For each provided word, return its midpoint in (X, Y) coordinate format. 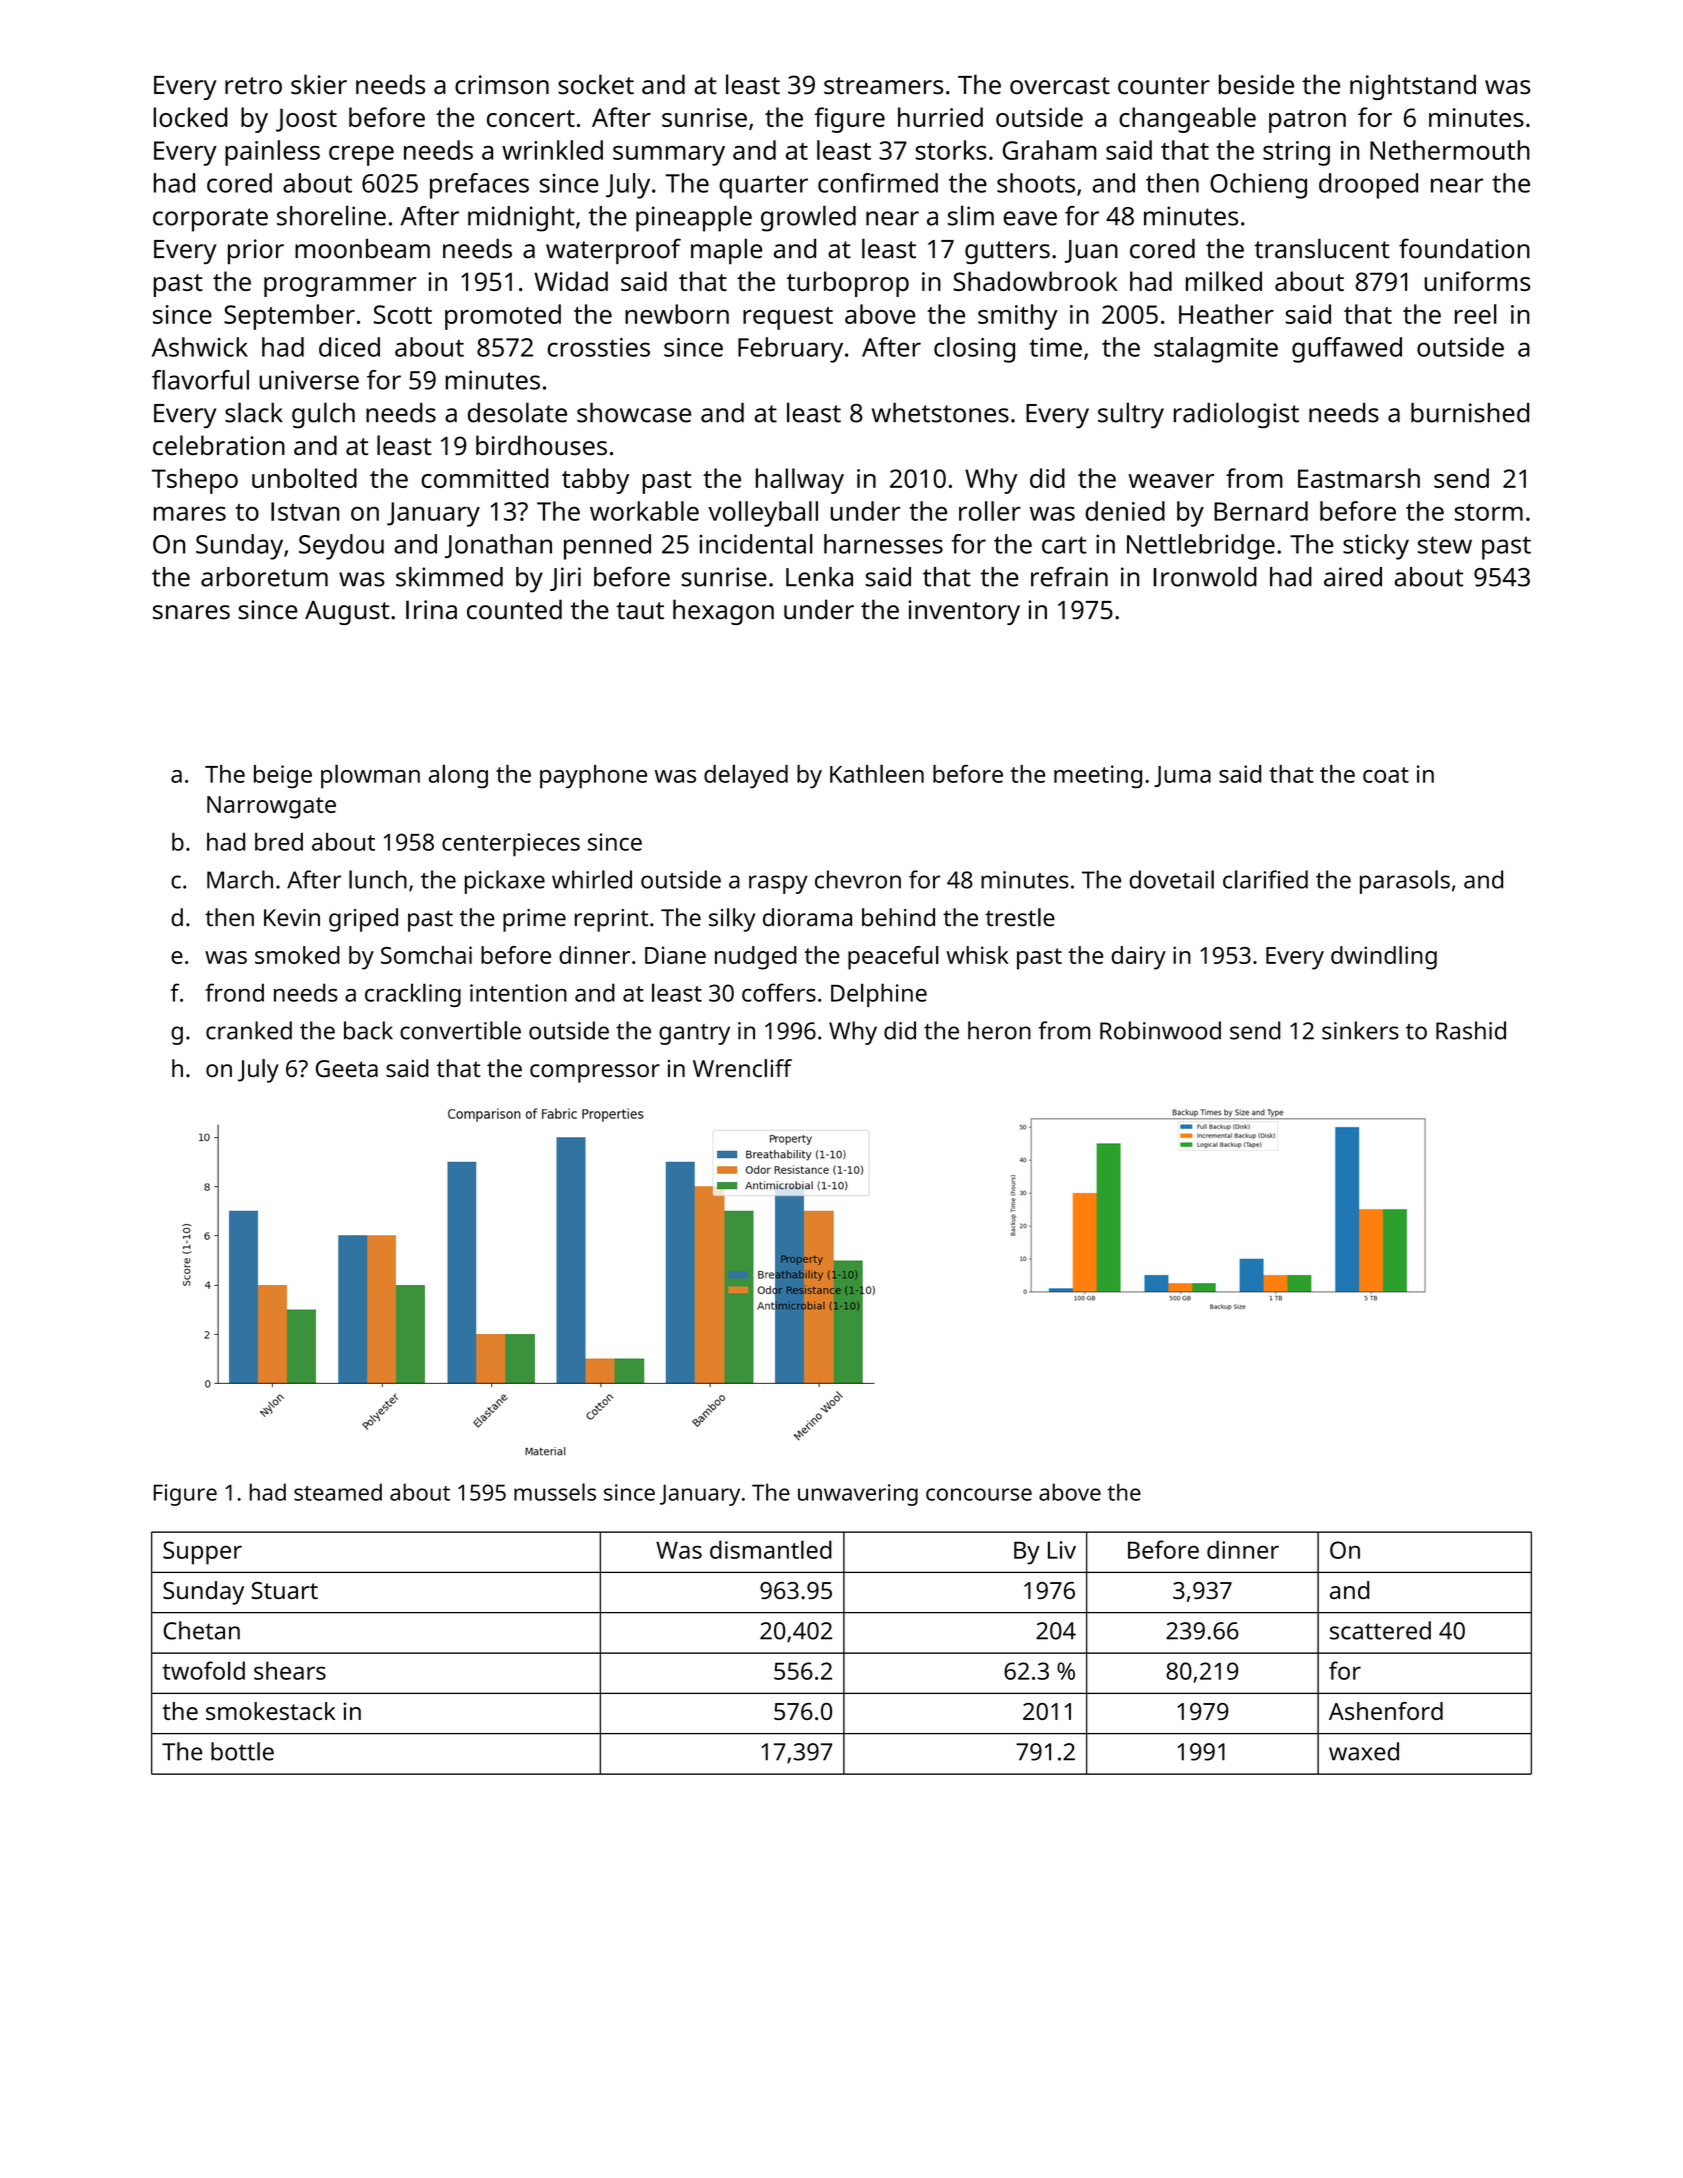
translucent (1322, 248)
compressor (595, 1073)
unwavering (858, 1495)
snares (191, 612)
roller (990, 511)
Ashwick (200, 347)
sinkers (1360, 1030)
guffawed (1347, 350)
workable (644, 511)
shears (290, 1670)
